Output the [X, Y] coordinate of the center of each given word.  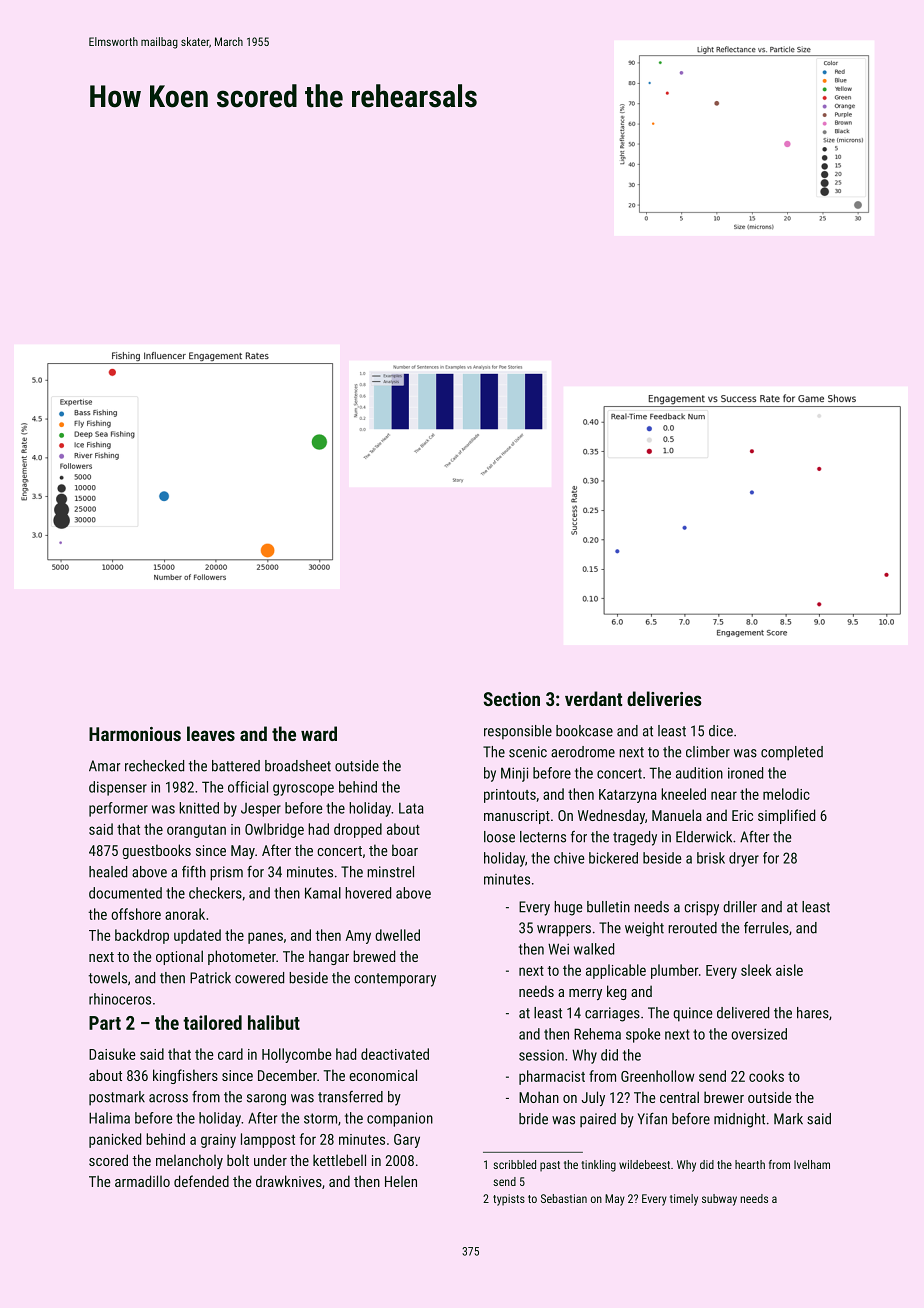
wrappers [564, 931]
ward [319, 733]
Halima [109, 1118]
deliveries [664, 698]
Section [511, 699]
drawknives [289, 1181]
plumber [675, 971]
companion [400, 1119]
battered [236, 766]
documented [125, 893]
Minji [514, 774]
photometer [242, 957]
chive [569, 858]
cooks [766, 1076]
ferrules [766, 928]
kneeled [683, 794]
